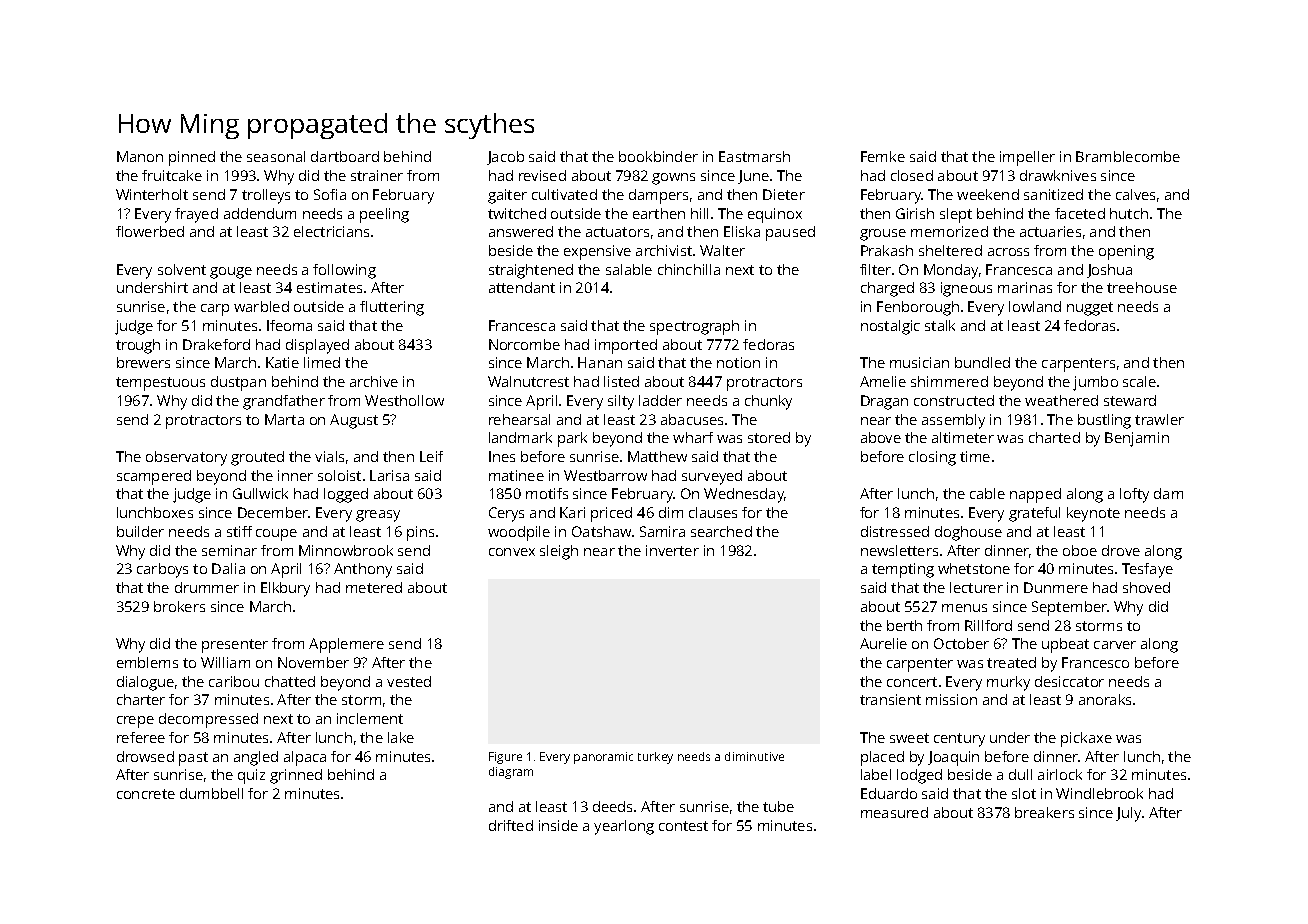 This screenshot has width=1308, height=924. What do you see at coordinates (722, 250) in the screenshot?
I see `Walter` at bounding box center [722, 250].
